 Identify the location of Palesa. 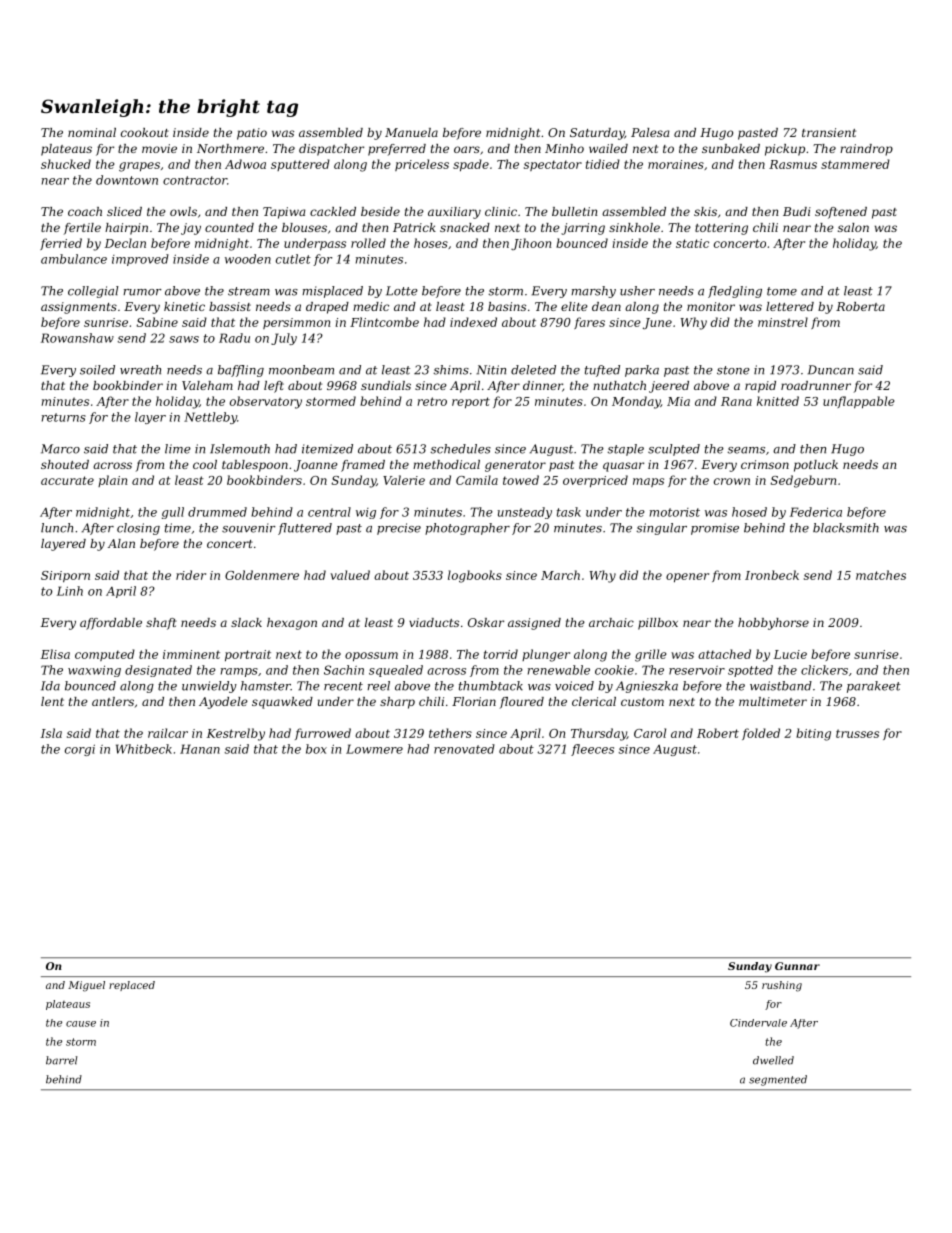
(650, 132).
